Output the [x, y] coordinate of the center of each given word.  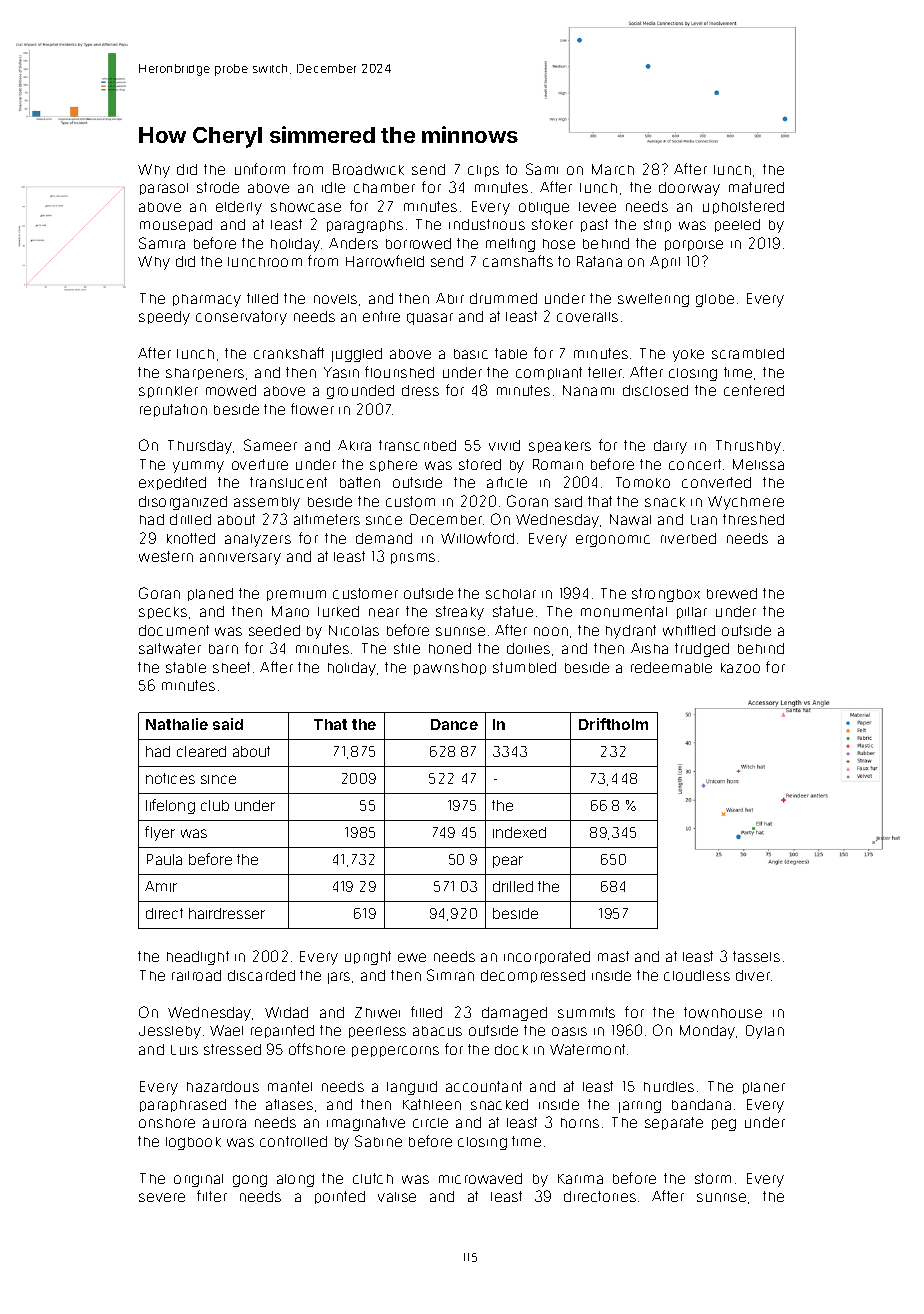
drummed [503, 298]
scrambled [748, 353]
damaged [514, 1014]
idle [333, 187]
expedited [172, 483]
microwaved [480, 1178]
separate [674, 1123]
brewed [732, 593]
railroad [196, 975]
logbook [193, 1143]
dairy [670, 447]
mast [613, 956]
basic [471, 354]
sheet [231, 667]
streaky [460, 613]
